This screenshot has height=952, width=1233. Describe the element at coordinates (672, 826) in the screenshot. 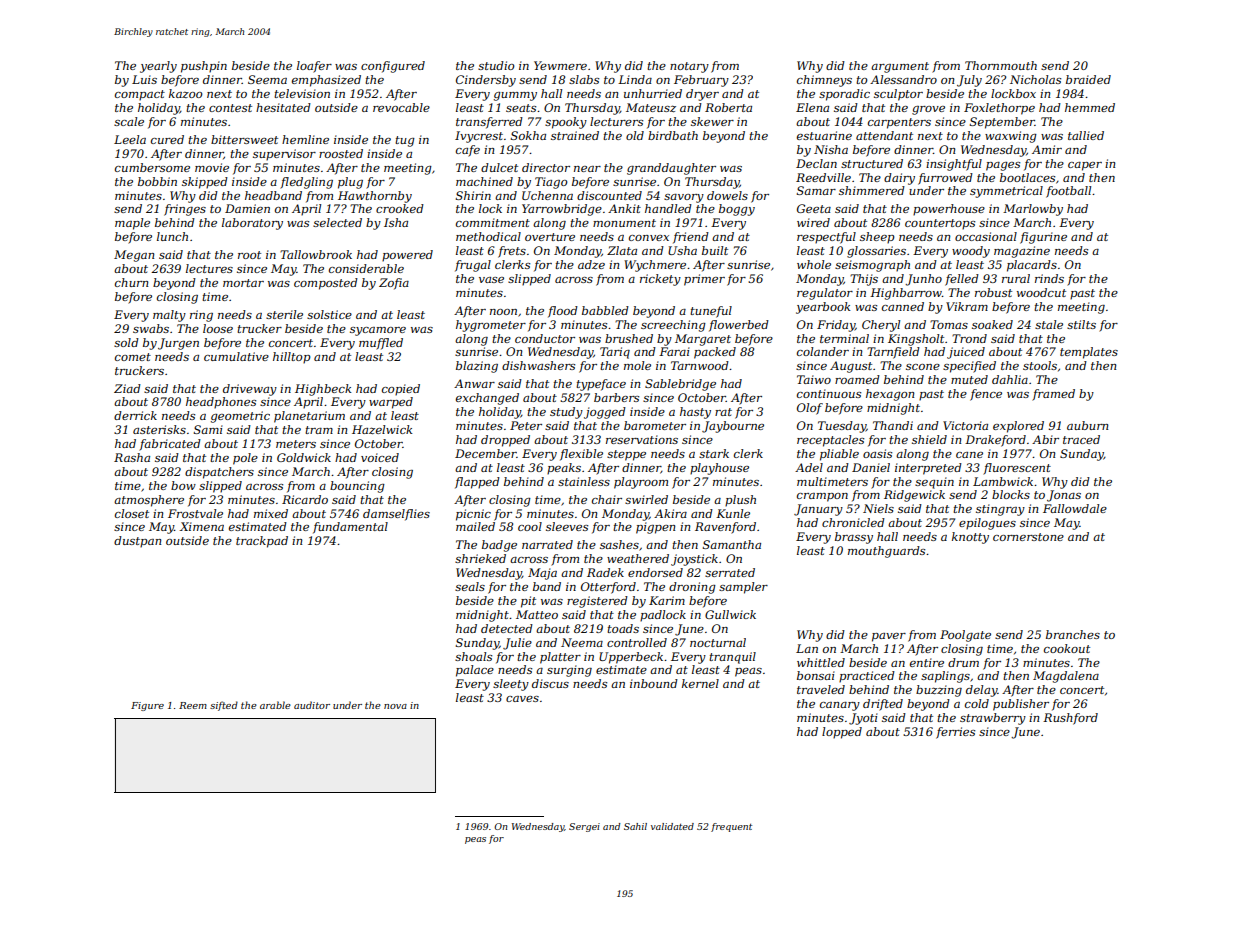

I see `validated` at that location.
